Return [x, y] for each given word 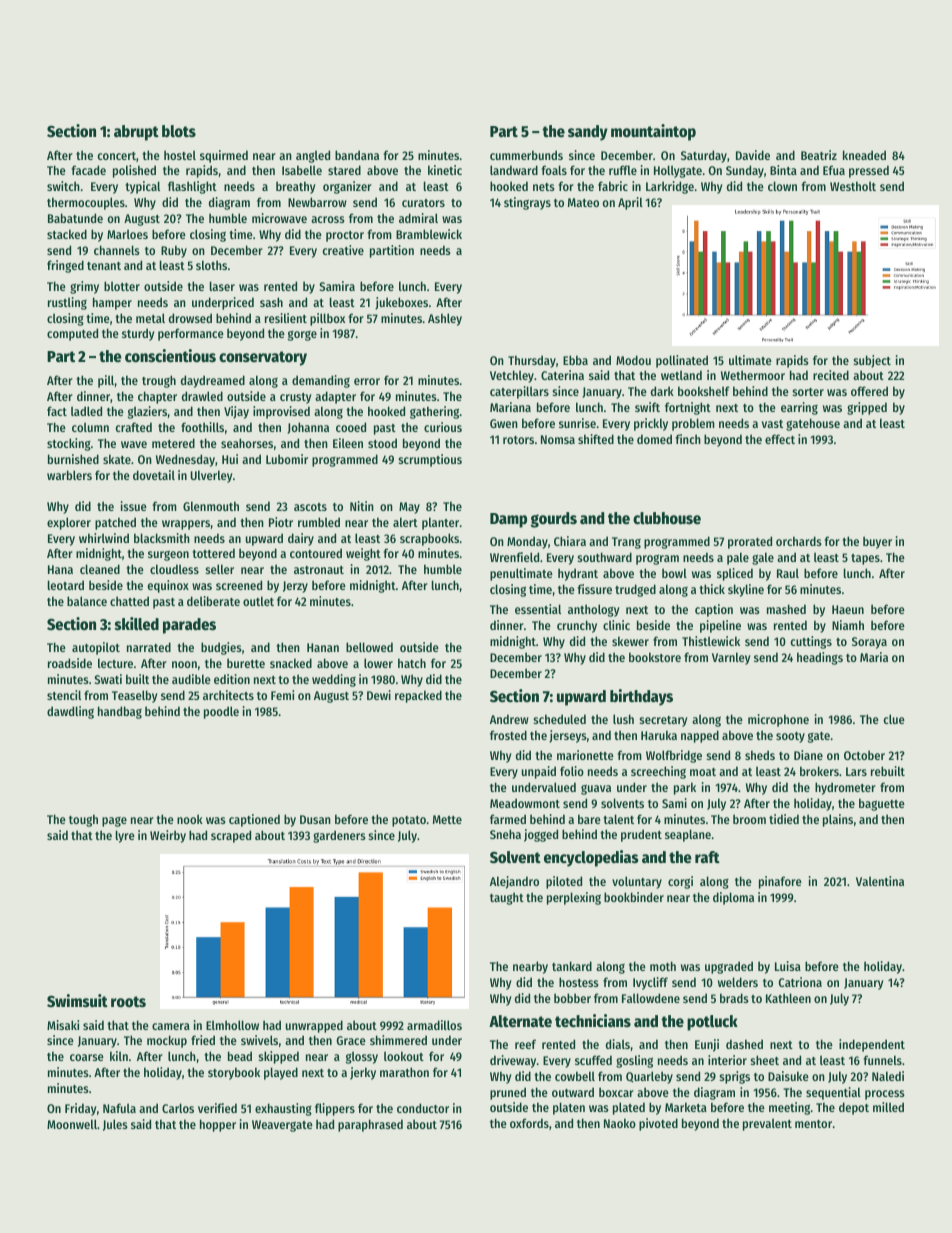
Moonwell [72, 1124]
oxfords [529, 1123]
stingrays [527, 203]
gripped [867, 408]
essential [538, 609]
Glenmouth [211, 506]
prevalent [767, 1124]
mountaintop [653, 132]
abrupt [136, 133]
